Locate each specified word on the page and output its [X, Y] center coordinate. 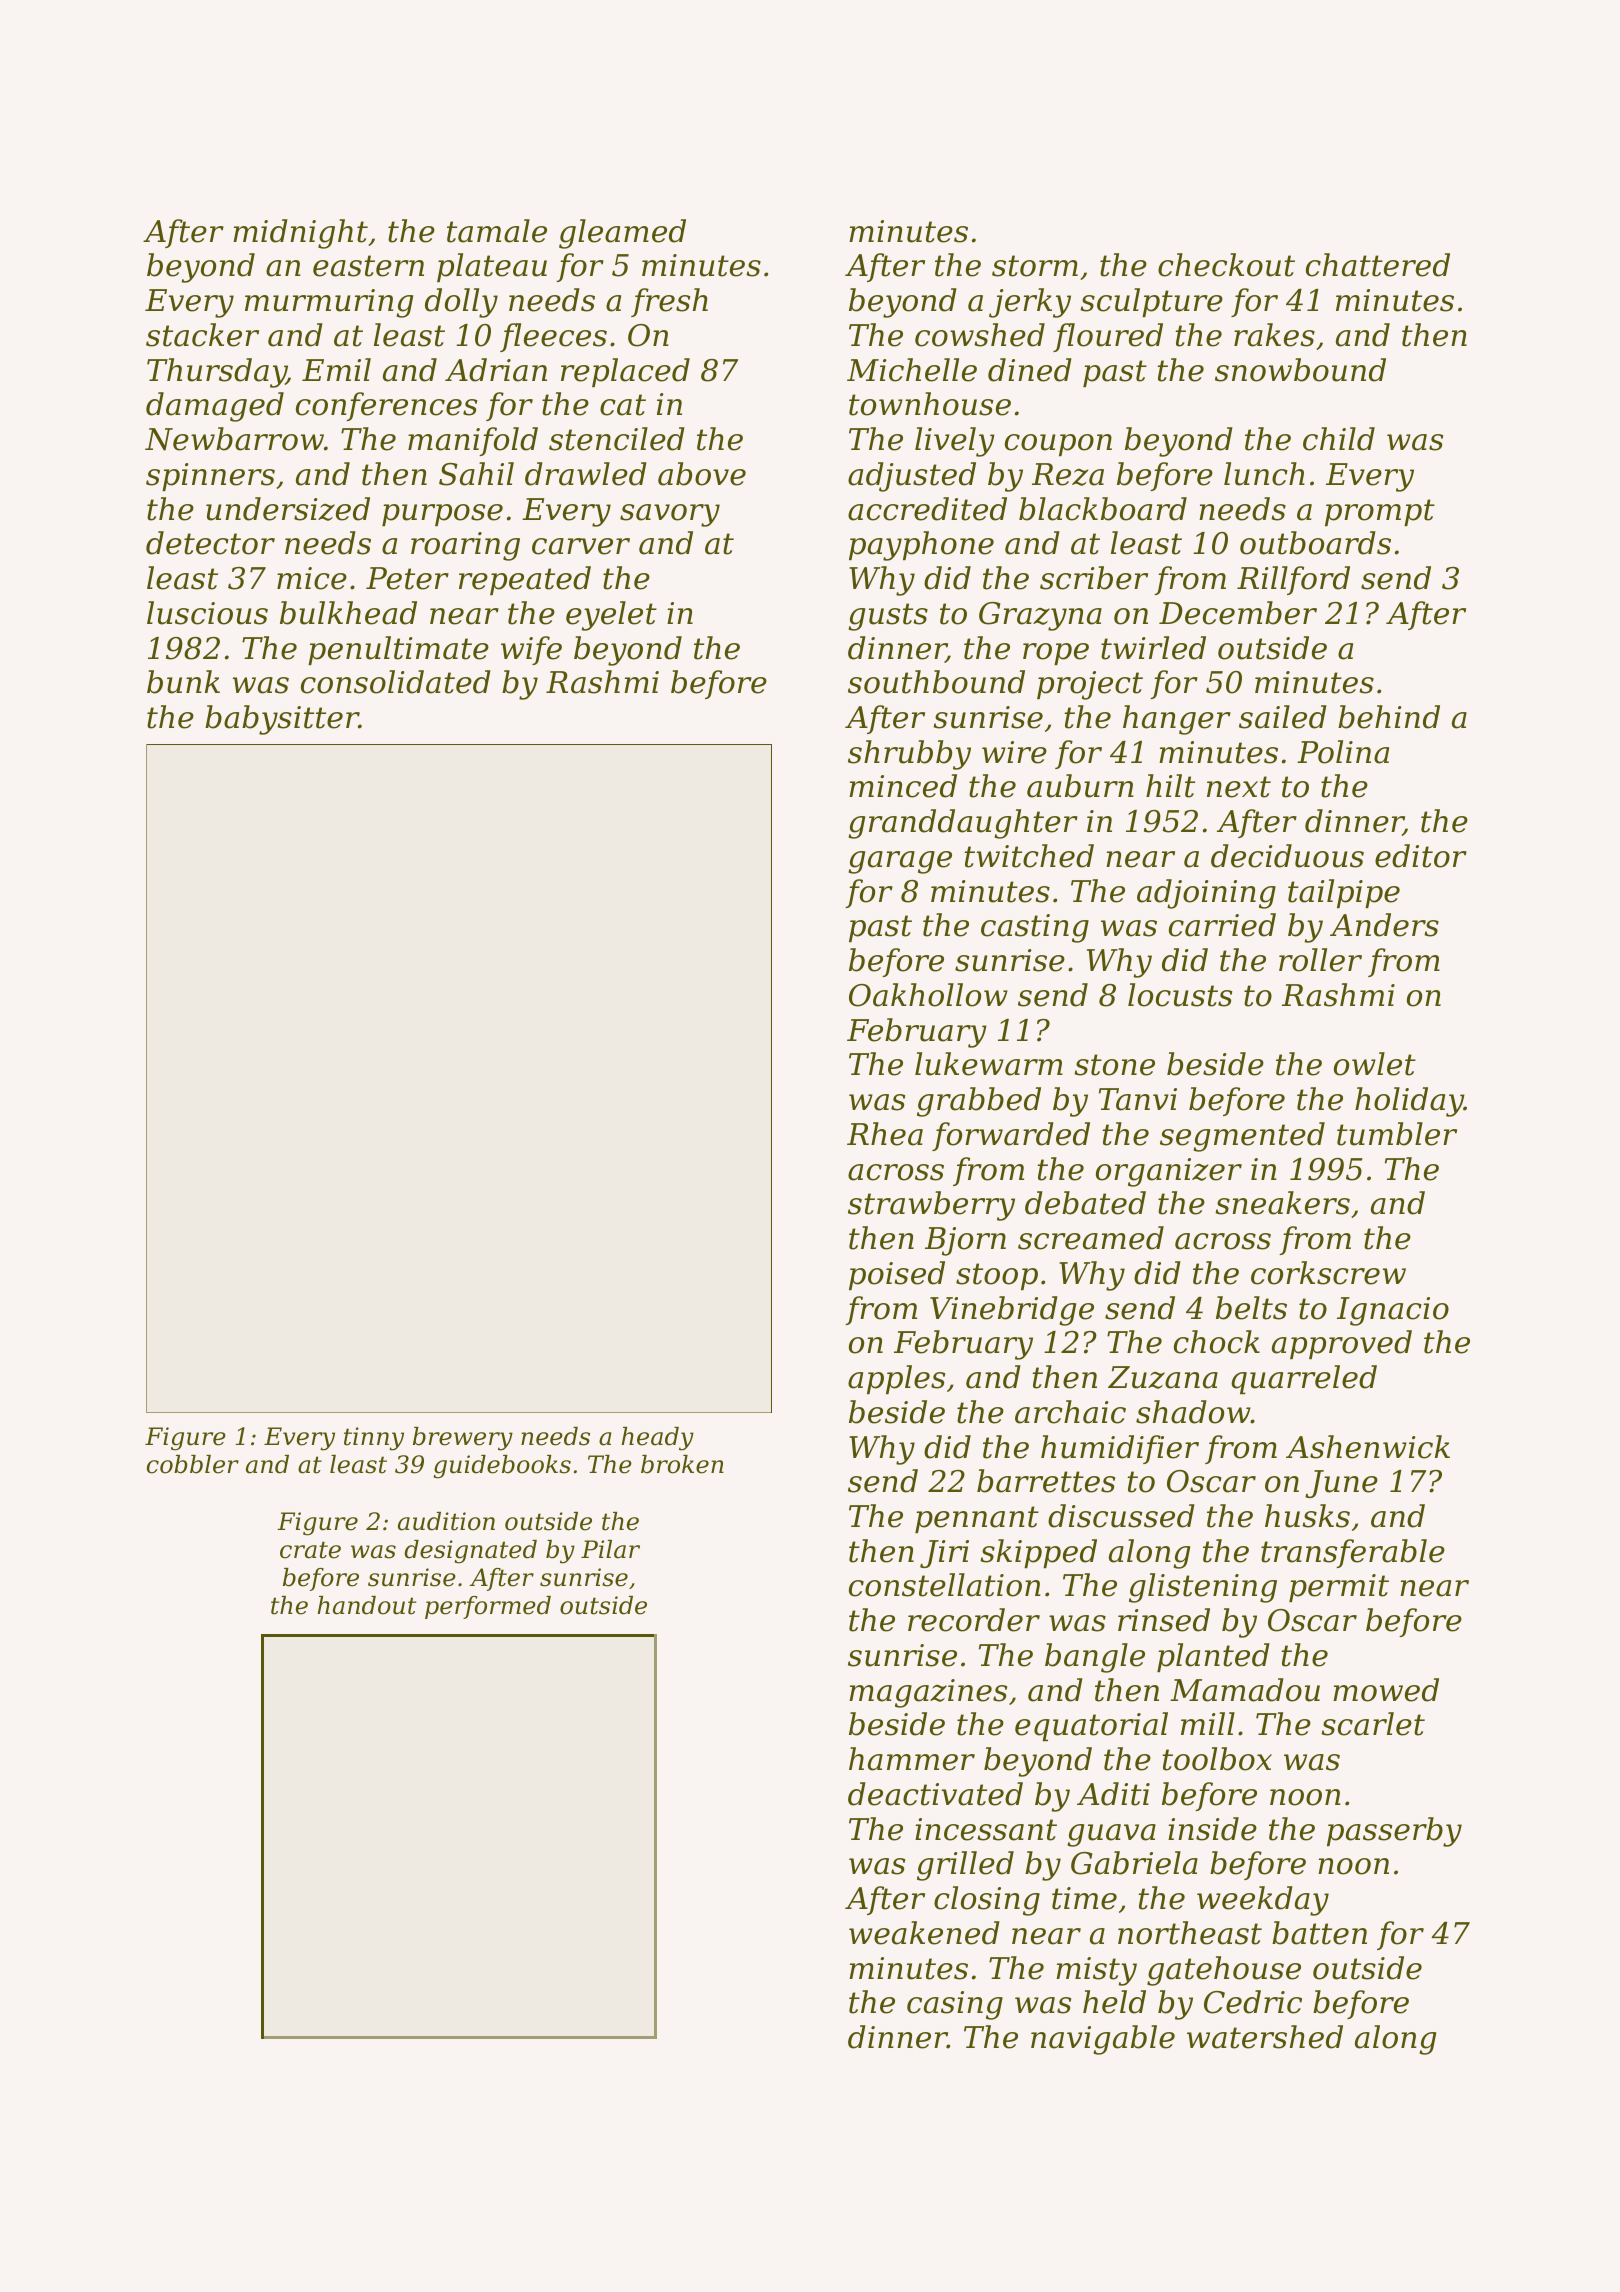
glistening [1203, 1588]
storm [1035, 266]
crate [310, 1550]
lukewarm [989, 1064]
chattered [1378, 265]
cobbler [193, 1464]
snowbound [1300, 370]
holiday [1409, 1102]
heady [657, 1439]
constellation [945, 1585]
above [702, 474]
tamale [497, 231]
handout [366, 1605]
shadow [1193, 1412]
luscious [207, 613]
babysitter [282, 720]
